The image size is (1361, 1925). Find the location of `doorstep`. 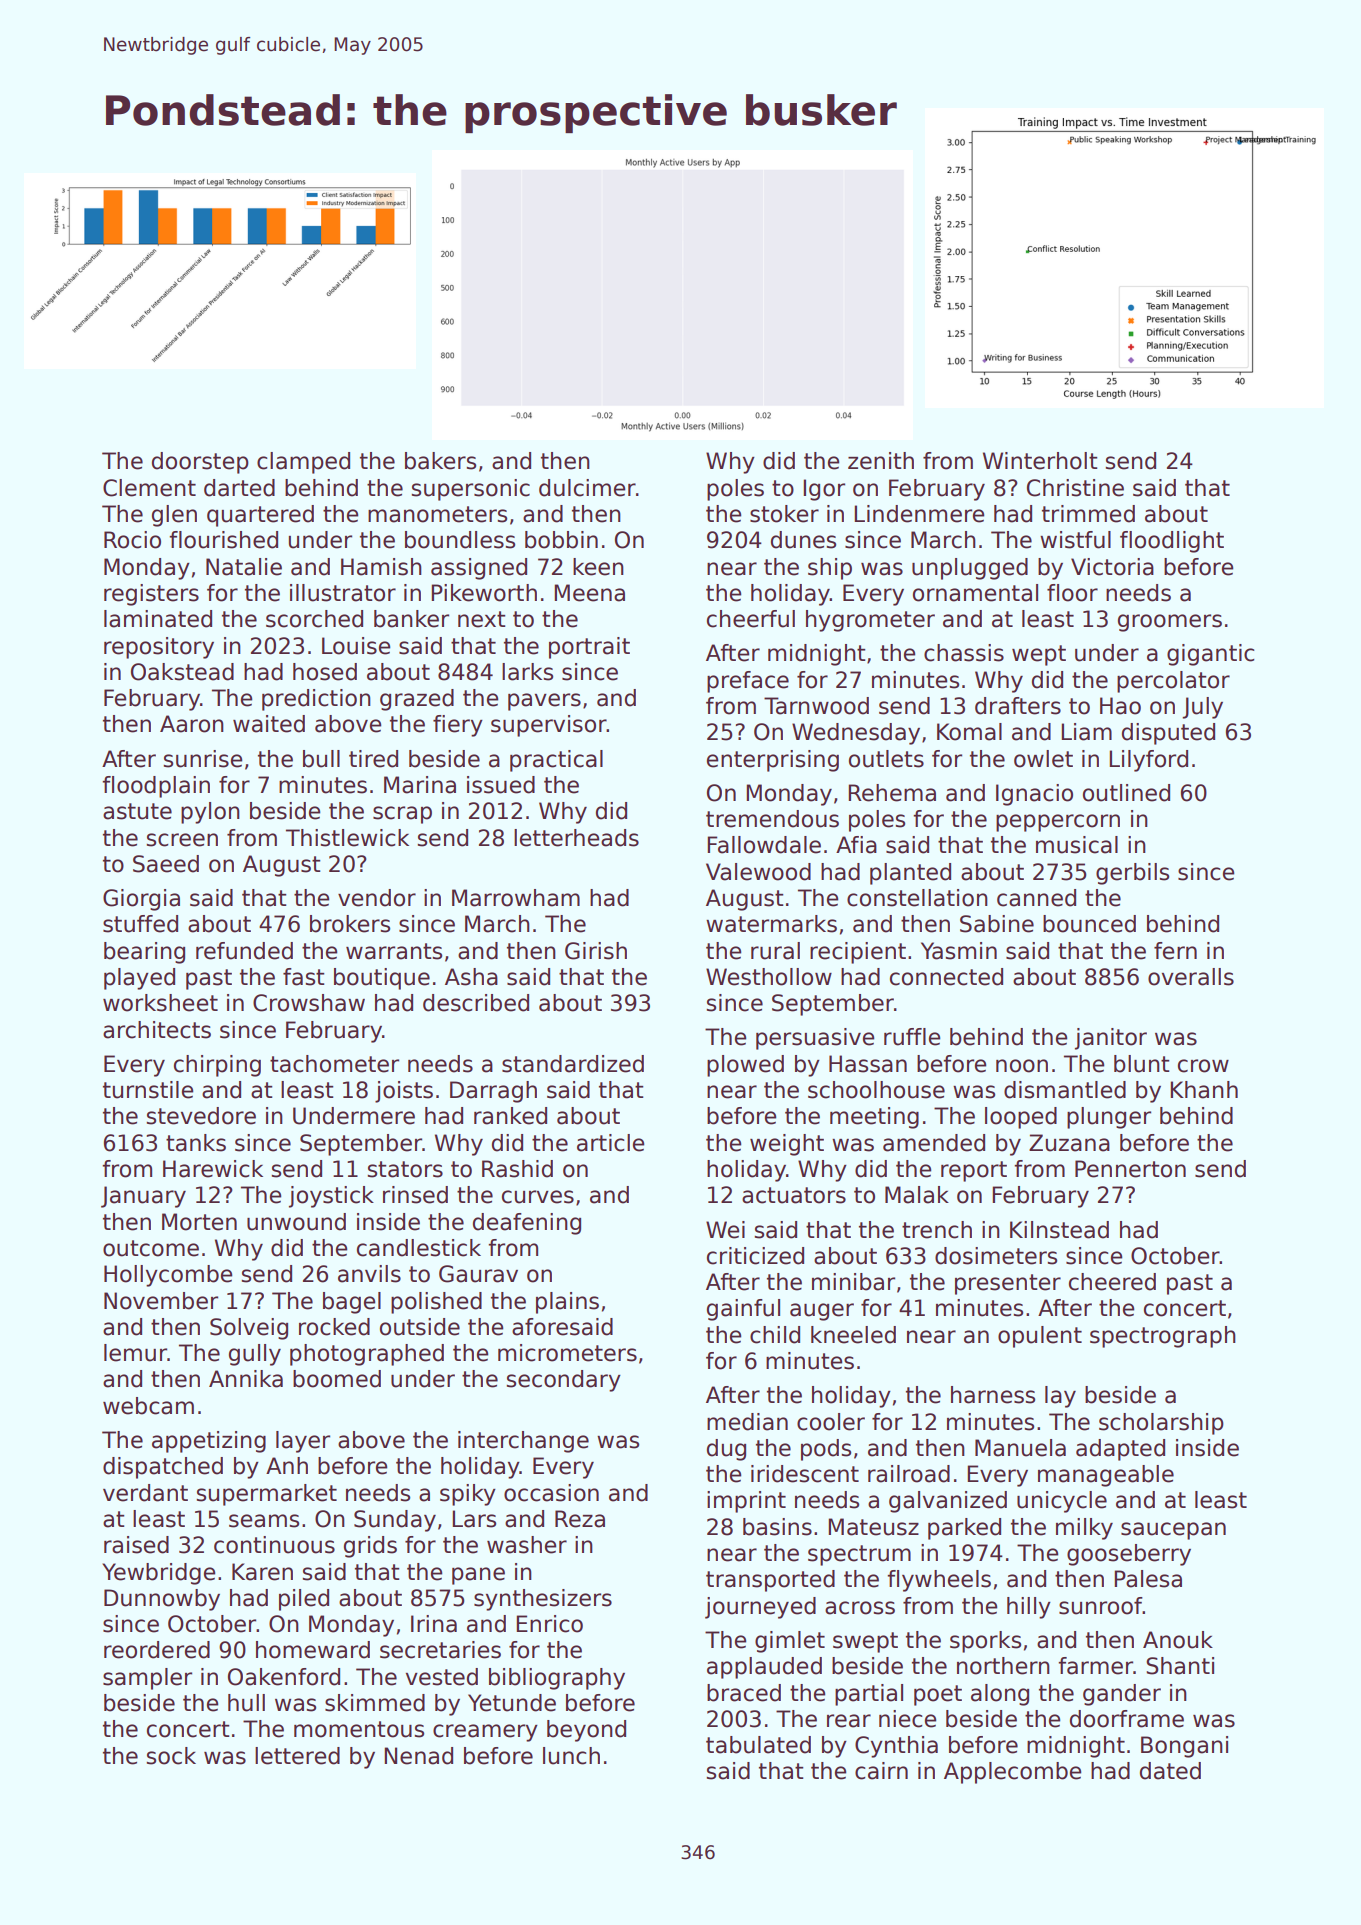

doorstep is located at coordinates (200, 463).
